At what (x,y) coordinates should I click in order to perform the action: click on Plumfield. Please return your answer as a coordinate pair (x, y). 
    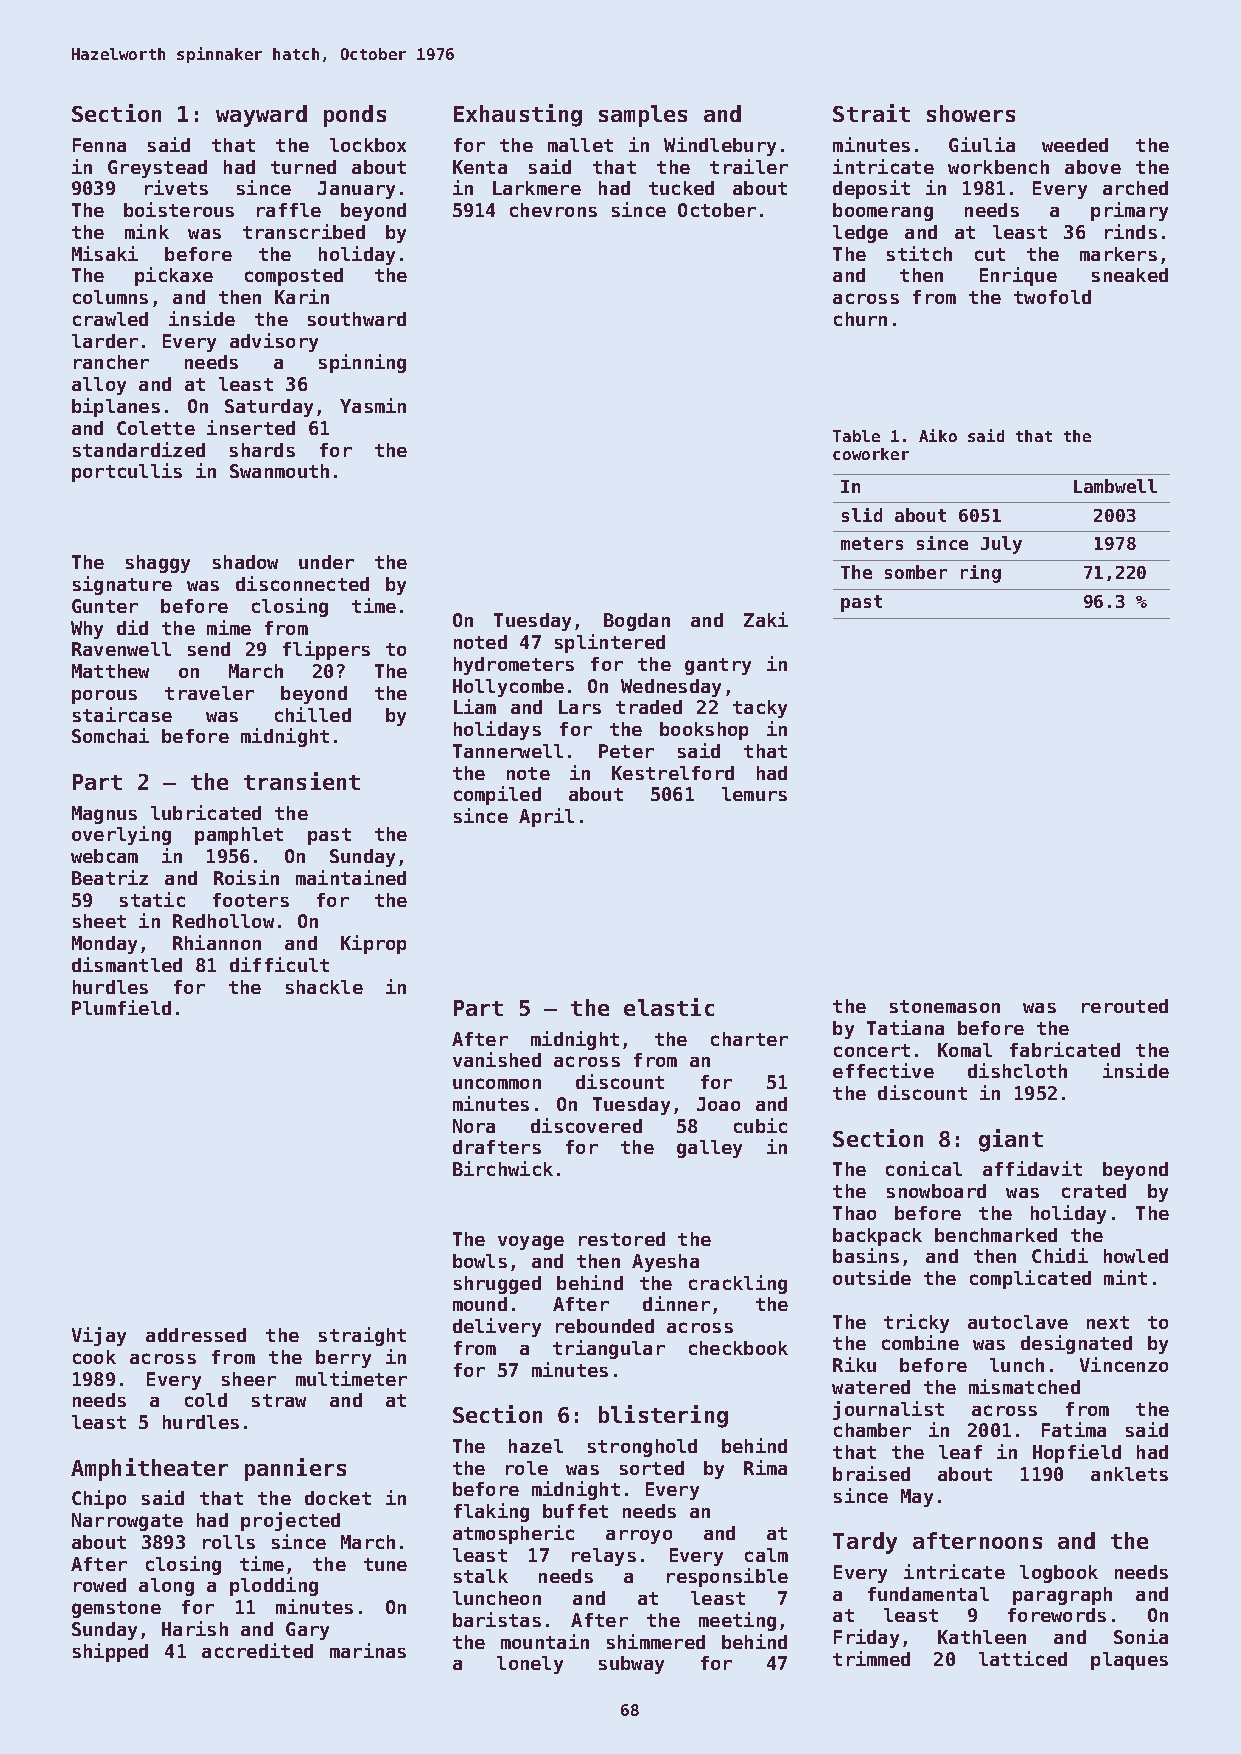
    Looking at the image, I should click on (121, 1007).
